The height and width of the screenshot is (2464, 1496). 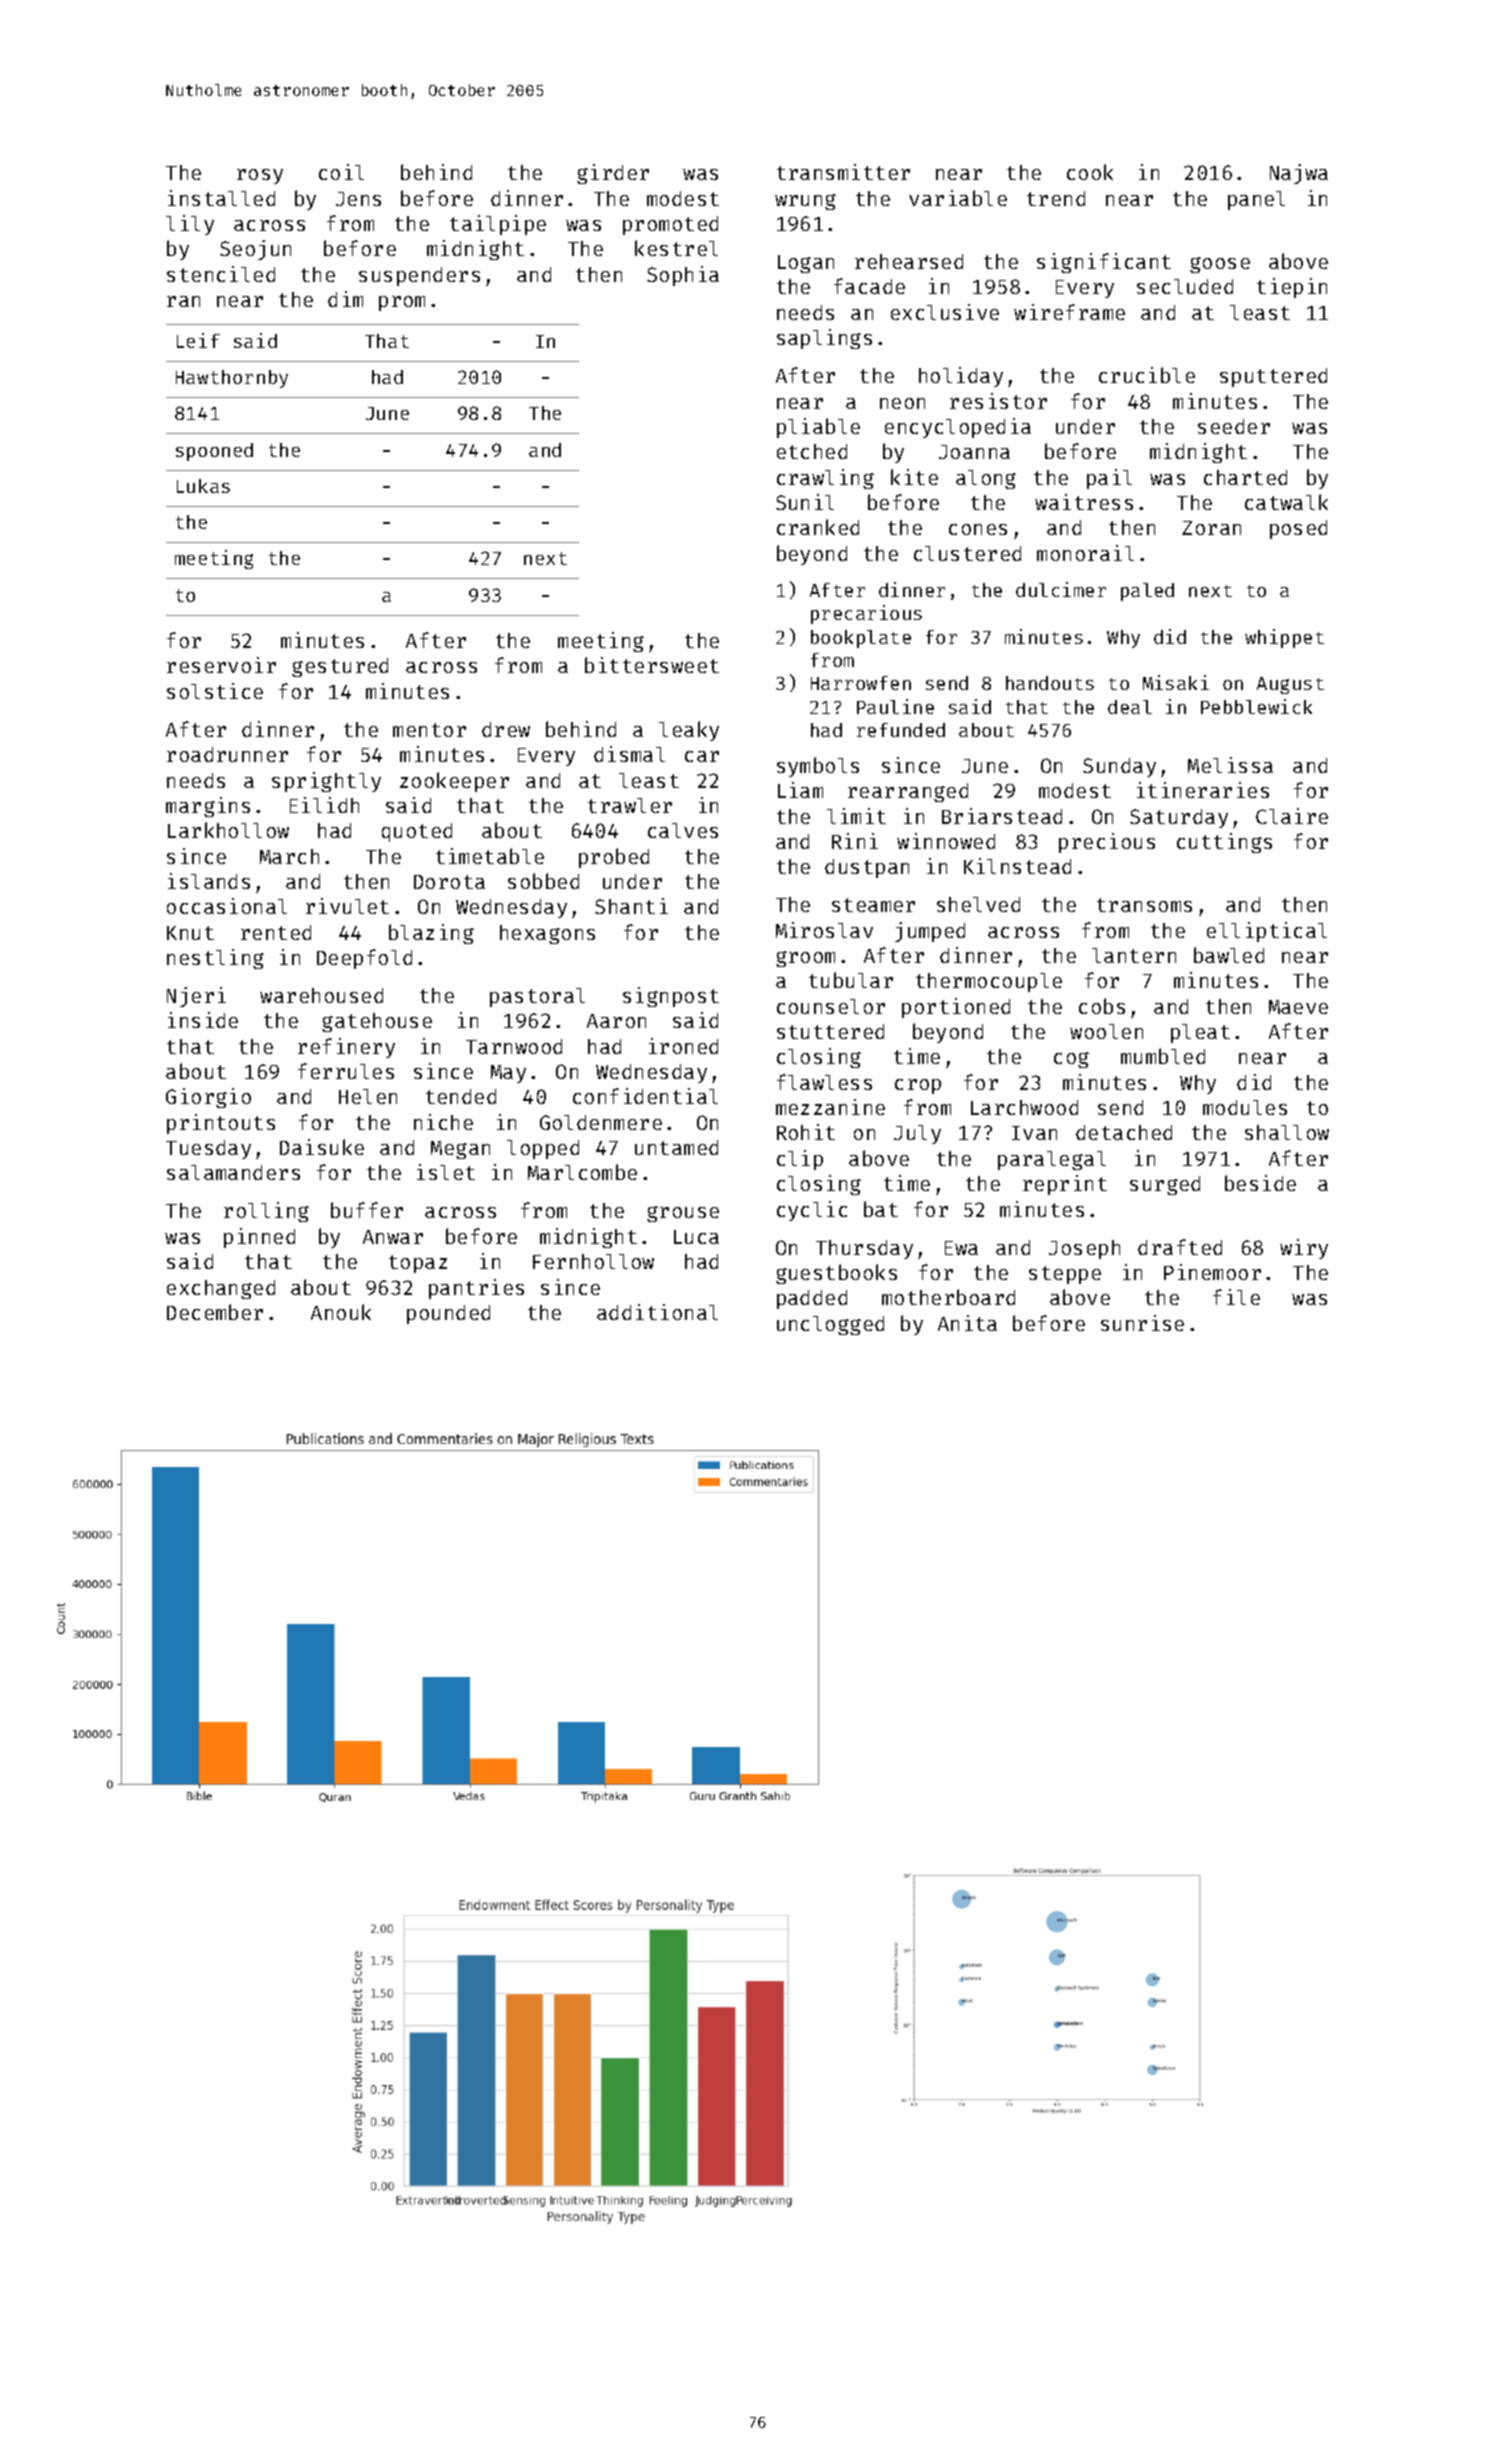 I want to click on Logan, so click(x=806, y=264).
